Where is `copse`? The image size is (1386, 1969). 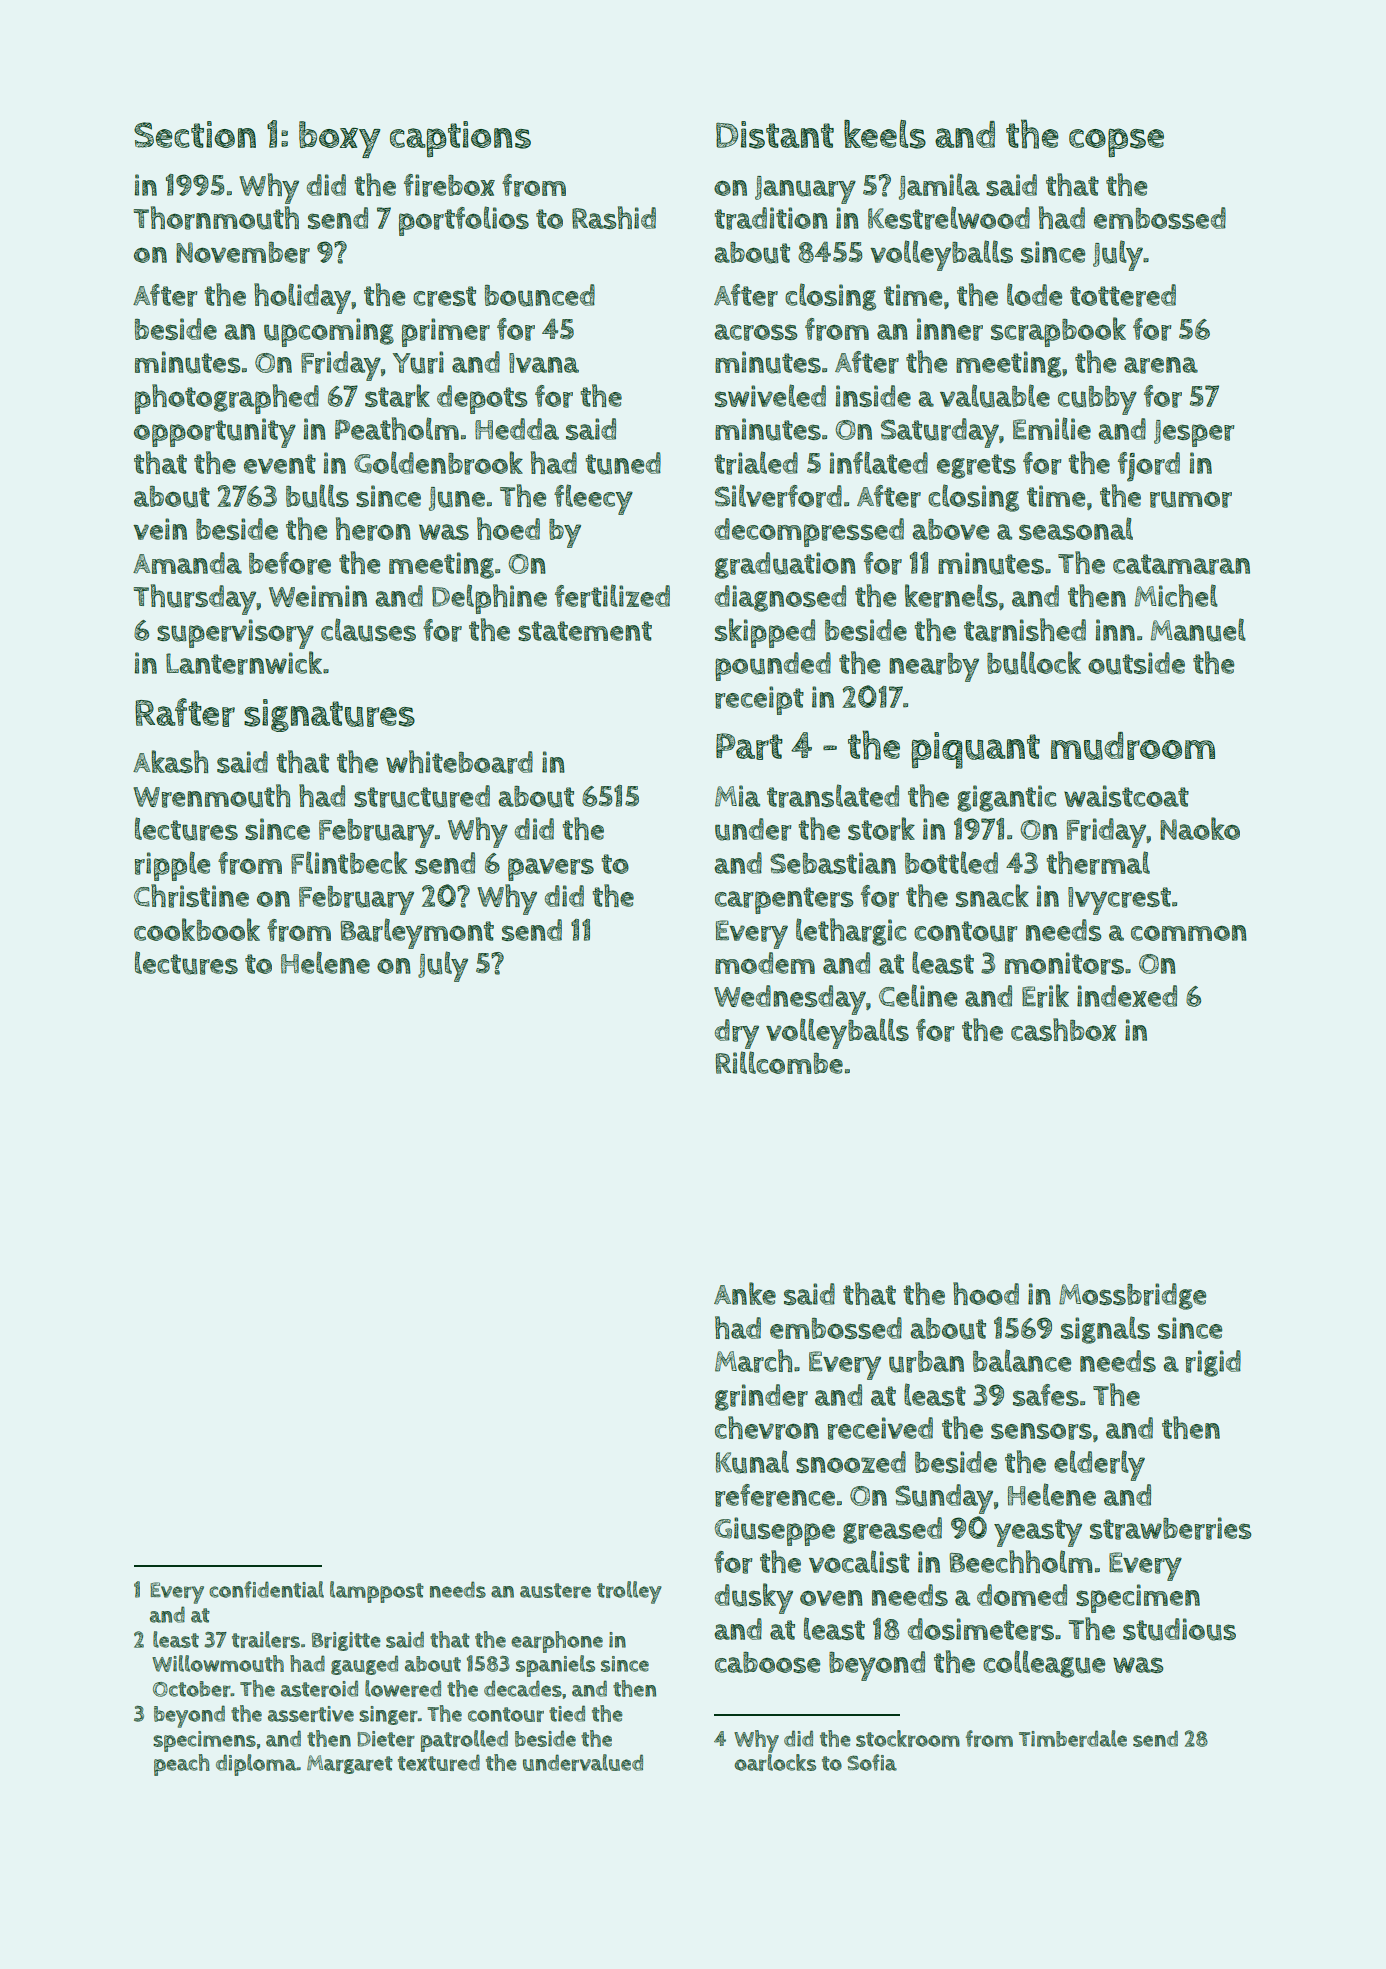 copse is located at coordinates (1116, 143).
